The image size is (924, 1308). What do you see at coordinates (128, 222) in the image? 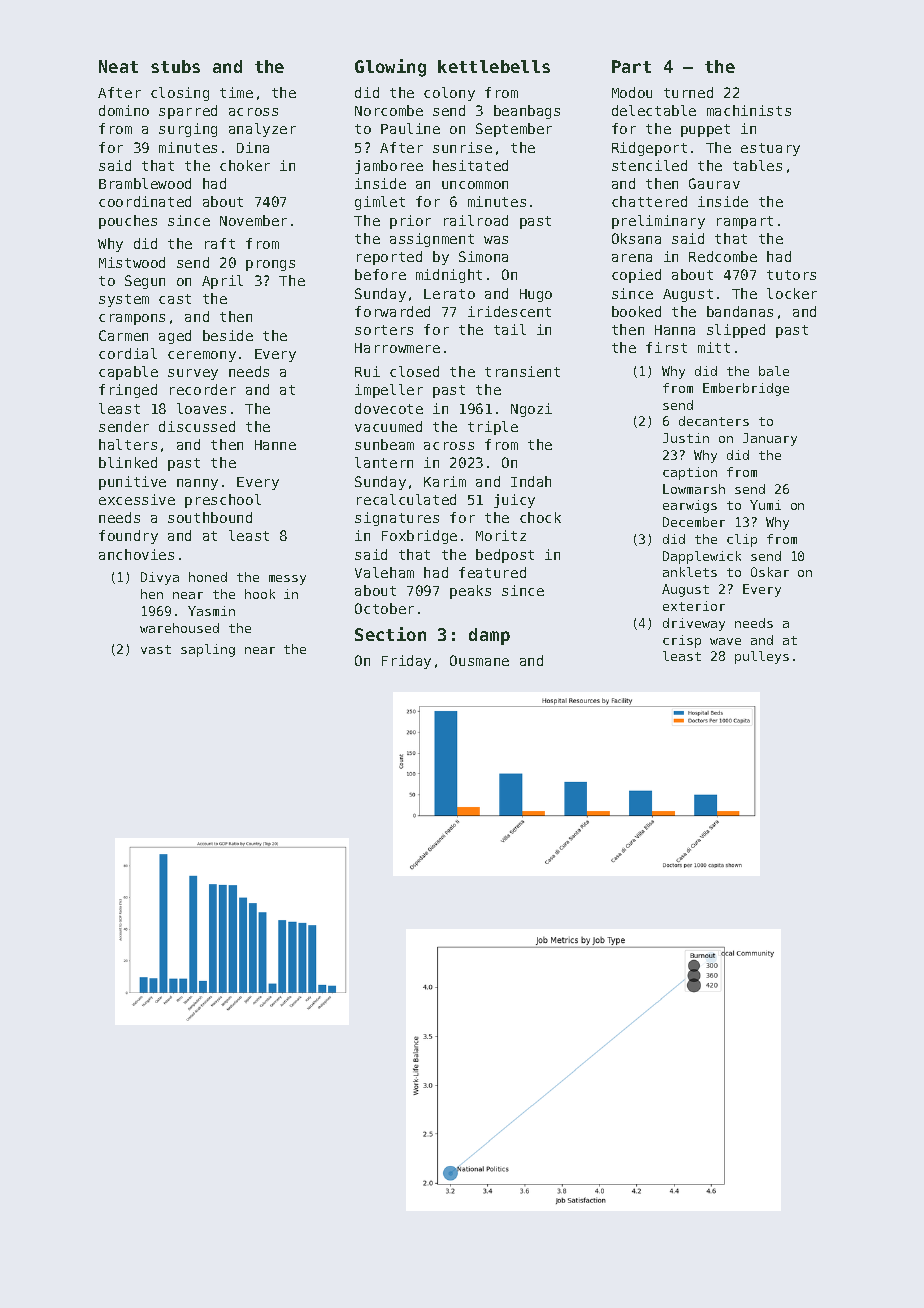
I see `pouches` at bounding box center [128, 222].
